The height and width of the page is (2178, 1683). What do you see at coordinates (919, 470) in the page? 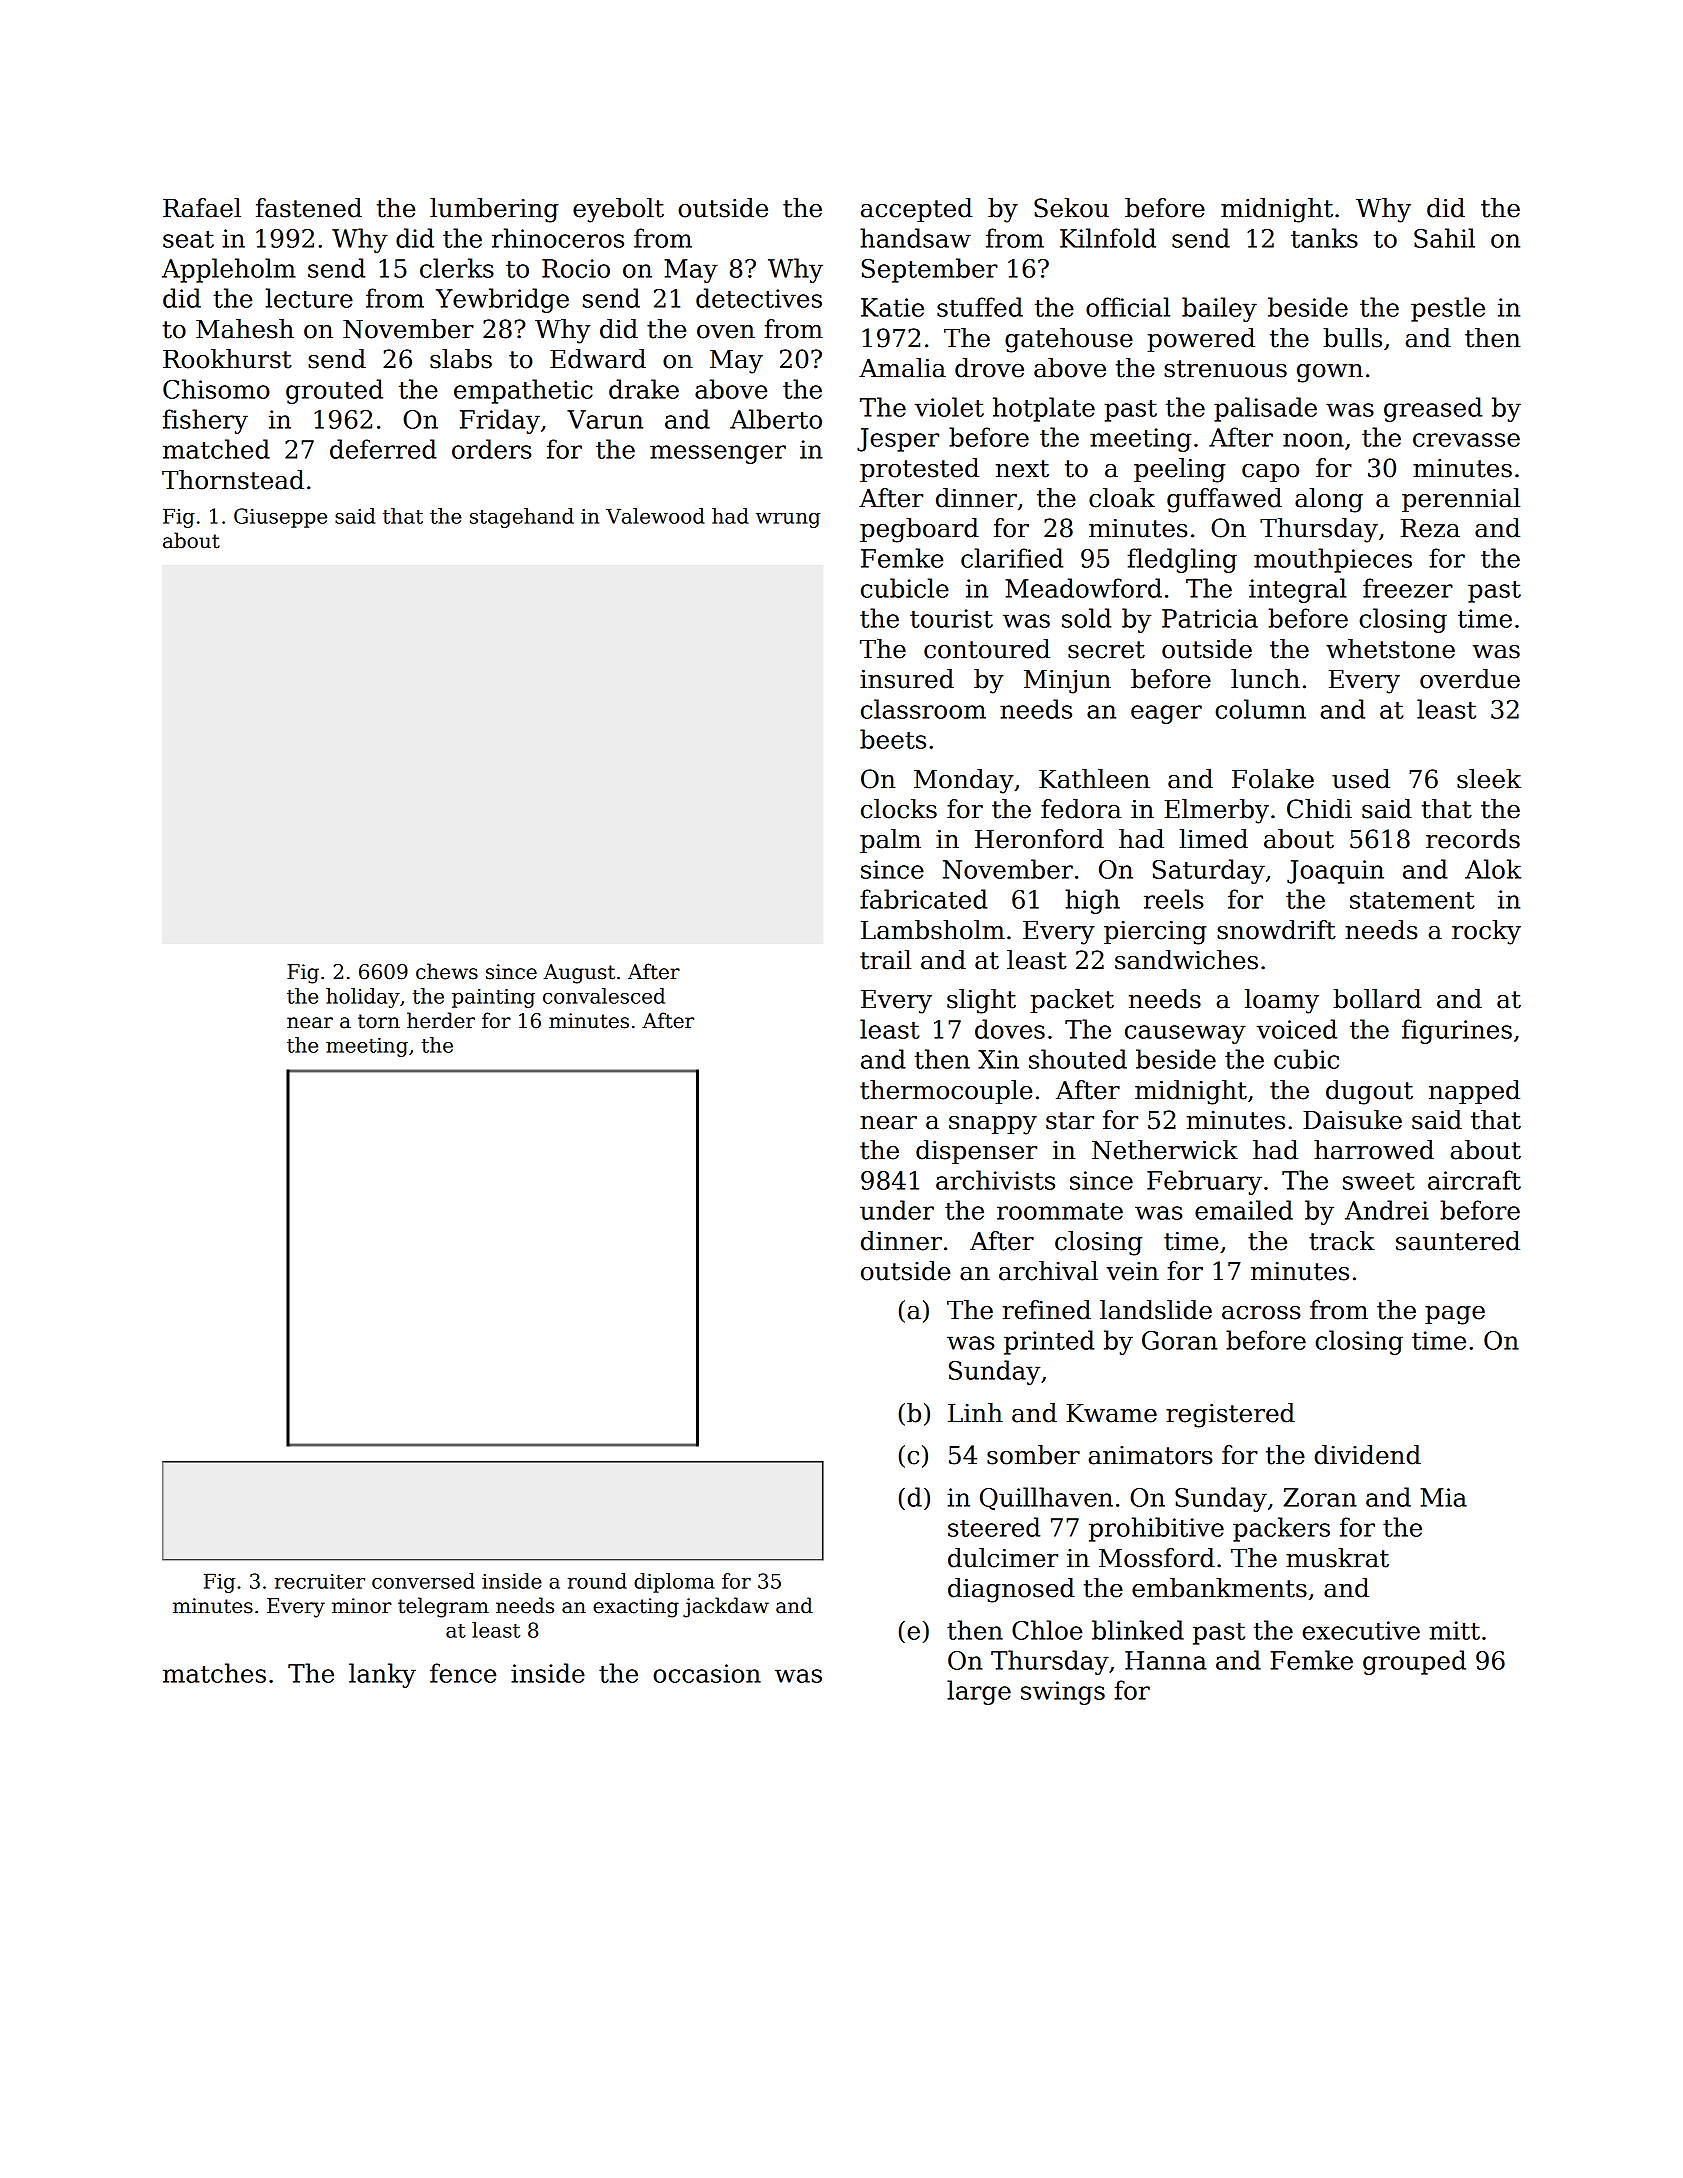
I see `protested` at bounding box center [919, 470].
